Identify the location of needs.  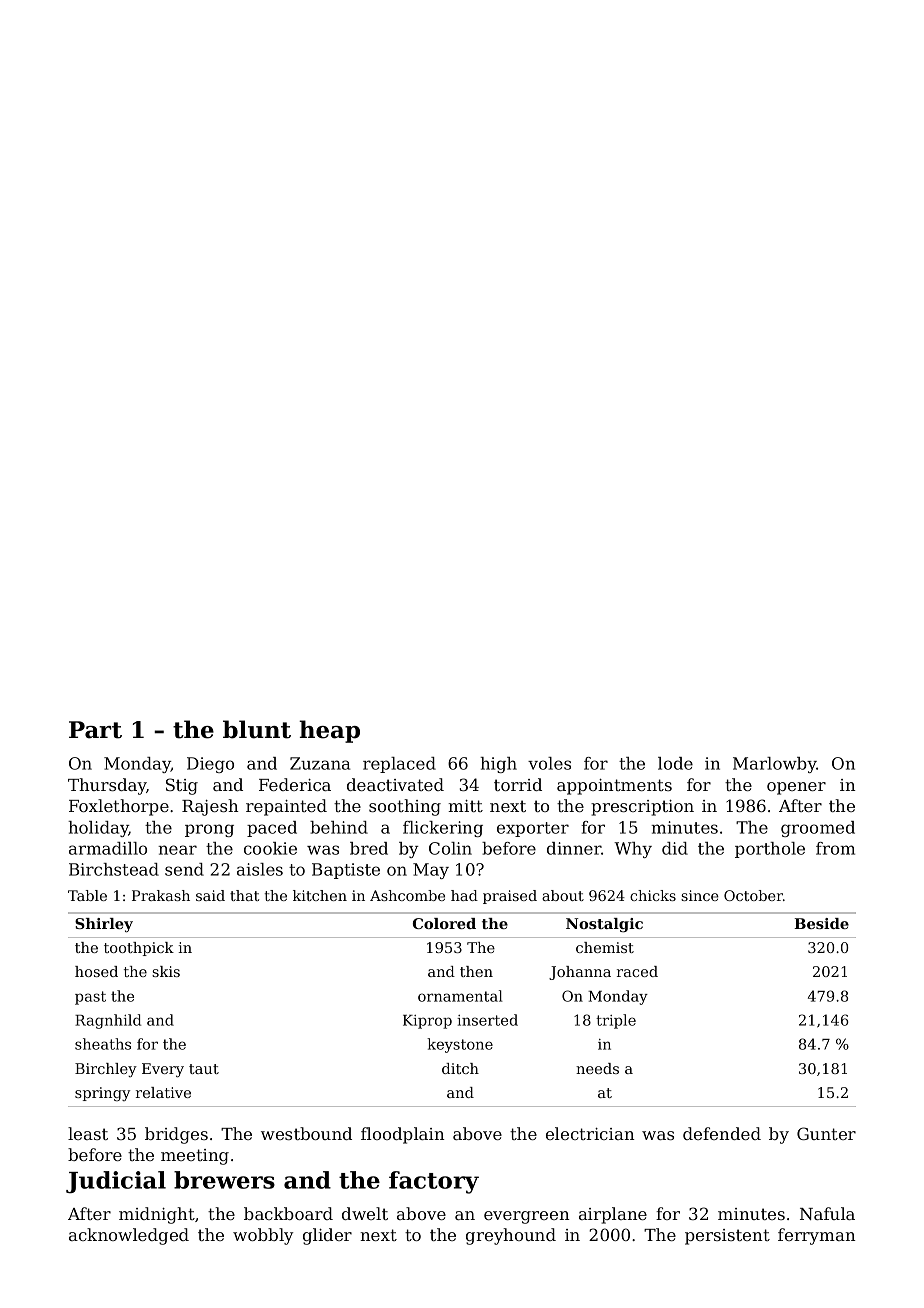
(597, 1068).
